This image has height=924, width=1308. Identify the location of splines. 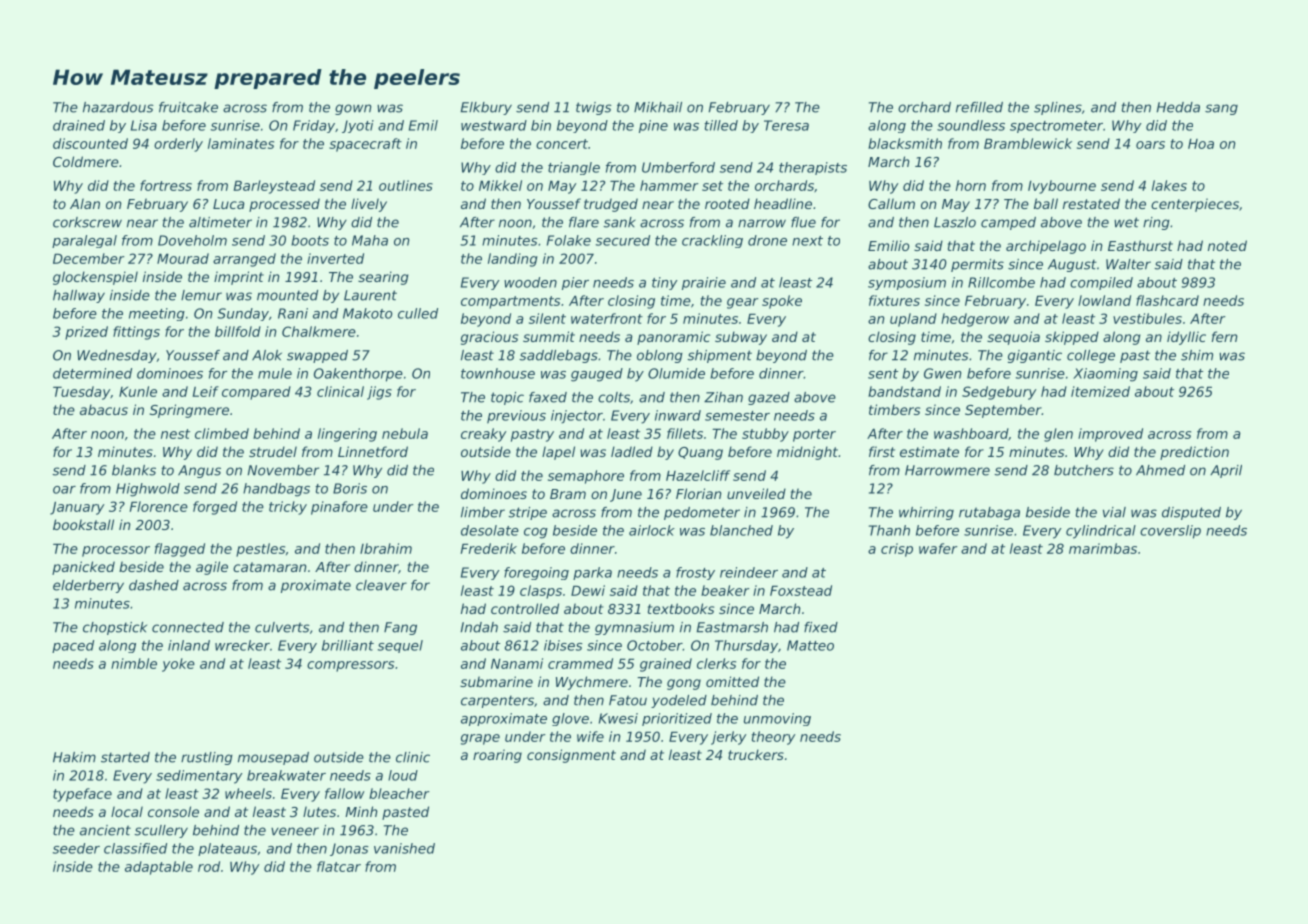
(1058, 108).
